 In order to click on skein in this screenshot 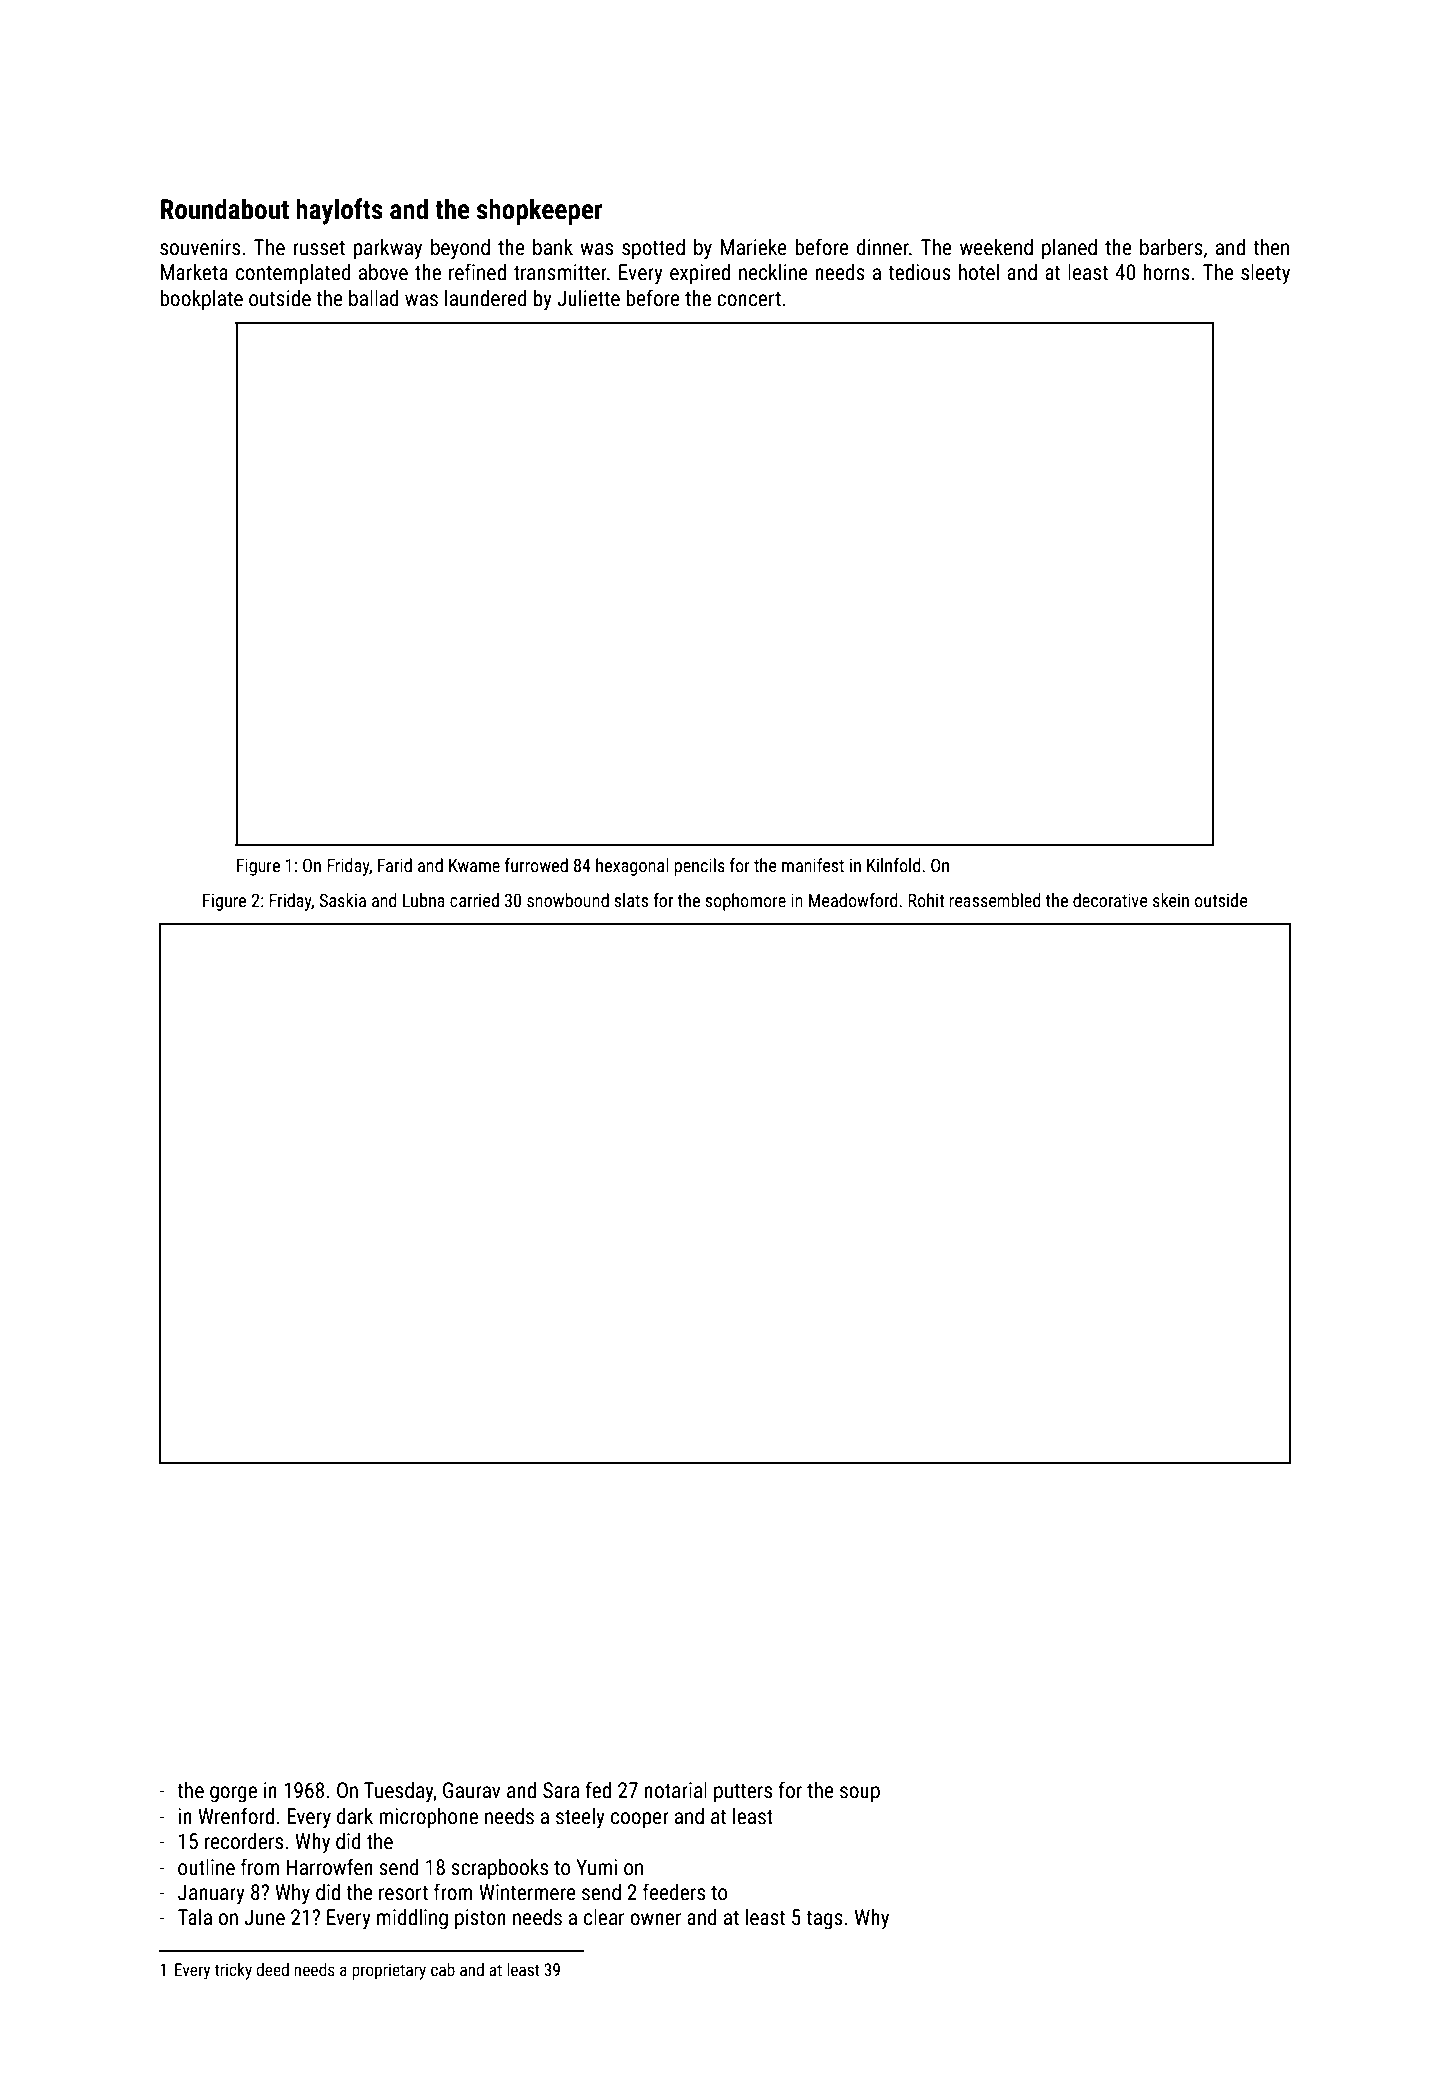, I will do `click(1171, 900)`.
